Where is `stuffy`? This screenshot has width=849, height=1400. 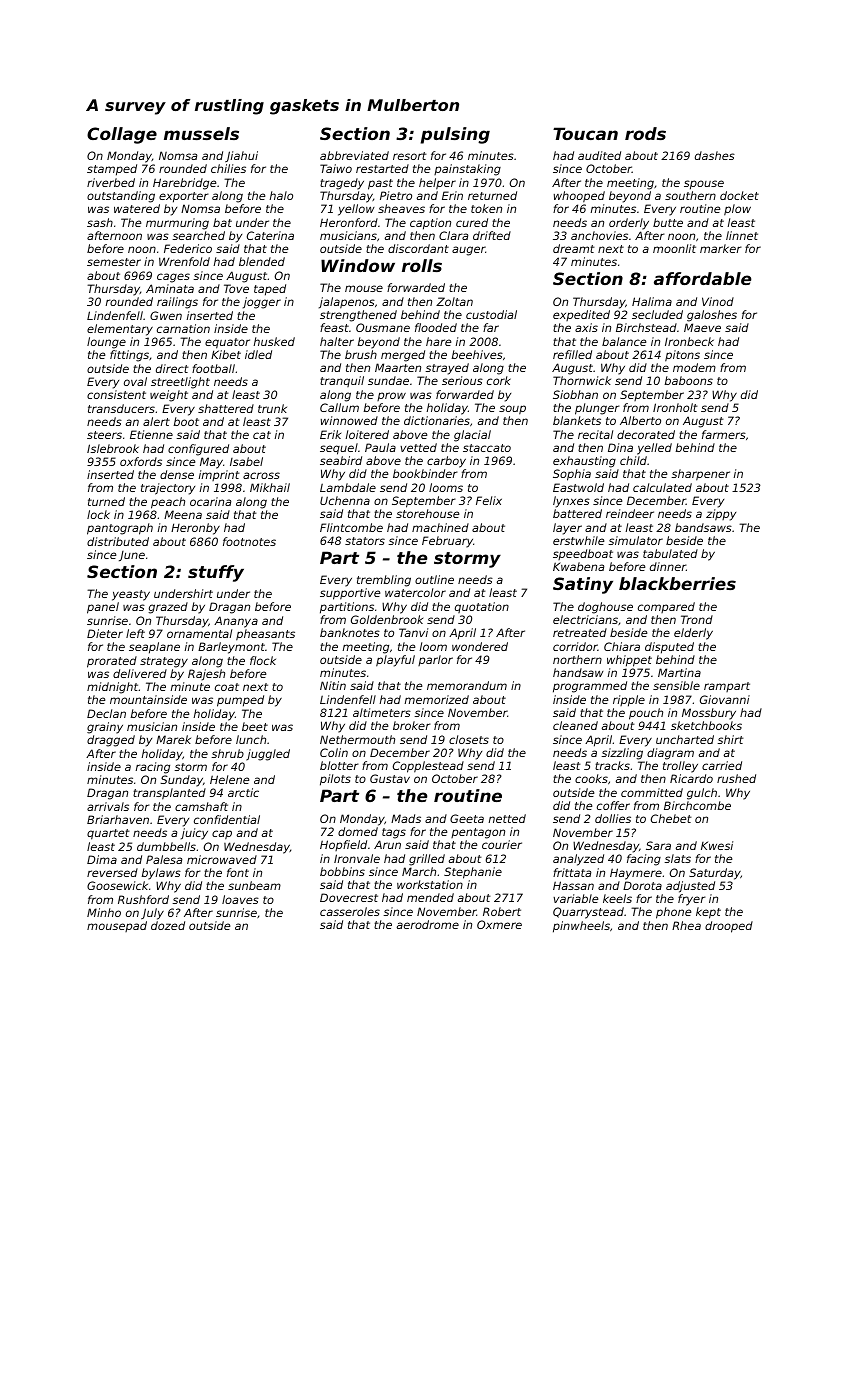 stuffy is located at coordinates (216, 573).
